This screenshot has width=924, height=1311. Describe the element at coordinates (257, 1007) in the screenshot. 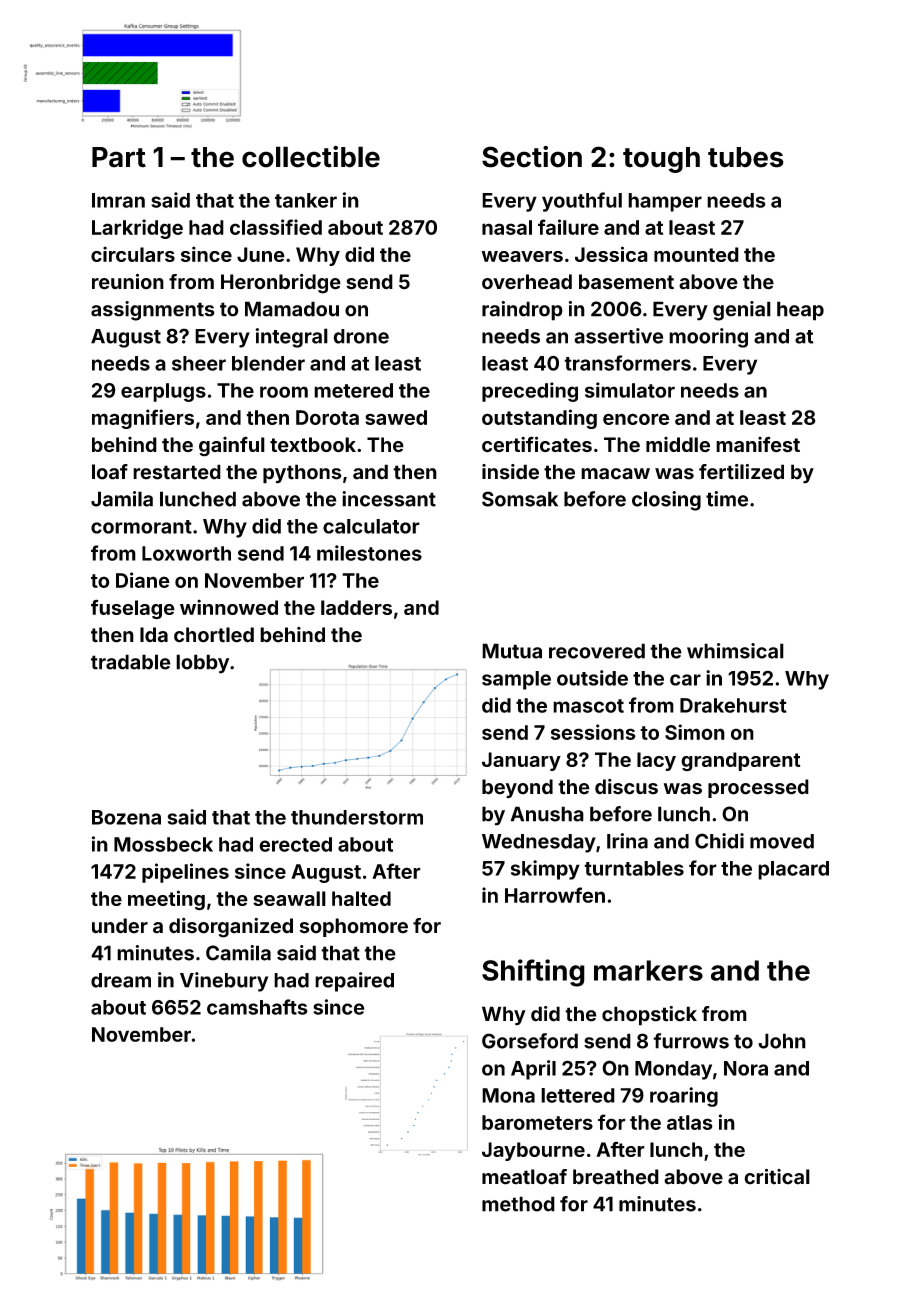

I see `camshafts` at that location.
